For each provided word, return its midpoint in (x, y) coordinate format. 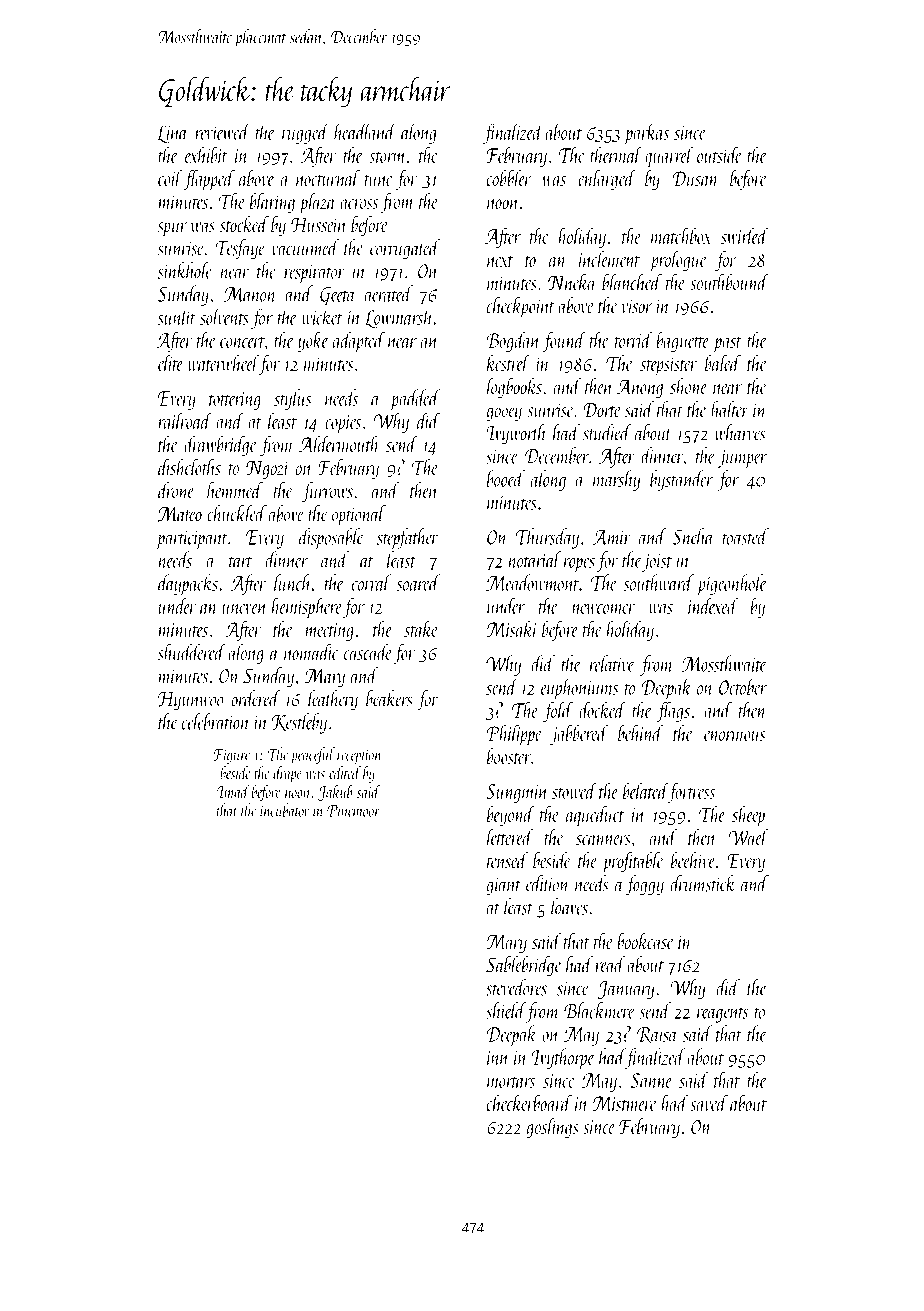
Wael (749, 837)
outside (719, 154)
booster (509, 756)
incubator (285, 810)
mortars (511, 1082)
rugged (305, 133)
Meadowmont (532, 582)
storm (387, 157)
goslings (552, 1128)
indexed (713, 605)
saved (709, 1102)
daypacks (188, 585)
